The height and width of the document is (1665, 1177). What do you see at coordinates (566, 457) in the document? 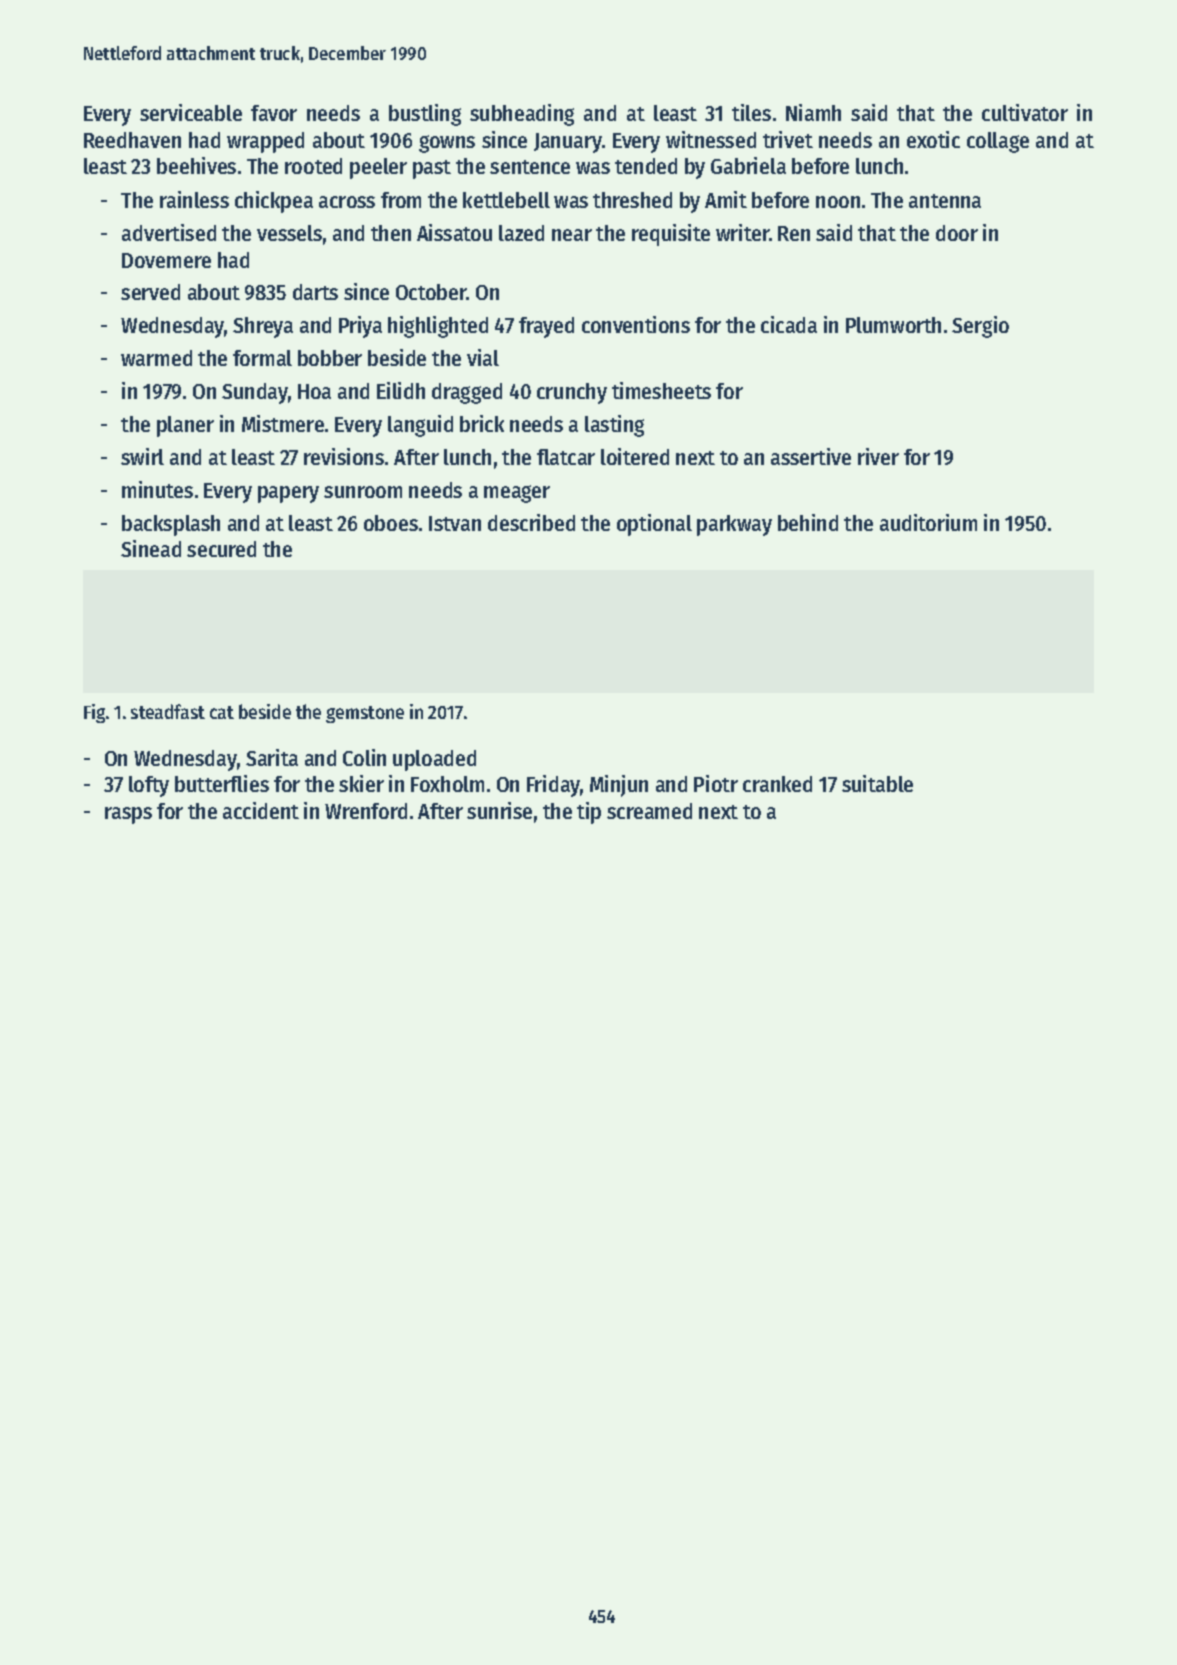
I see `flatcar` at bounding box center [566, 457].
